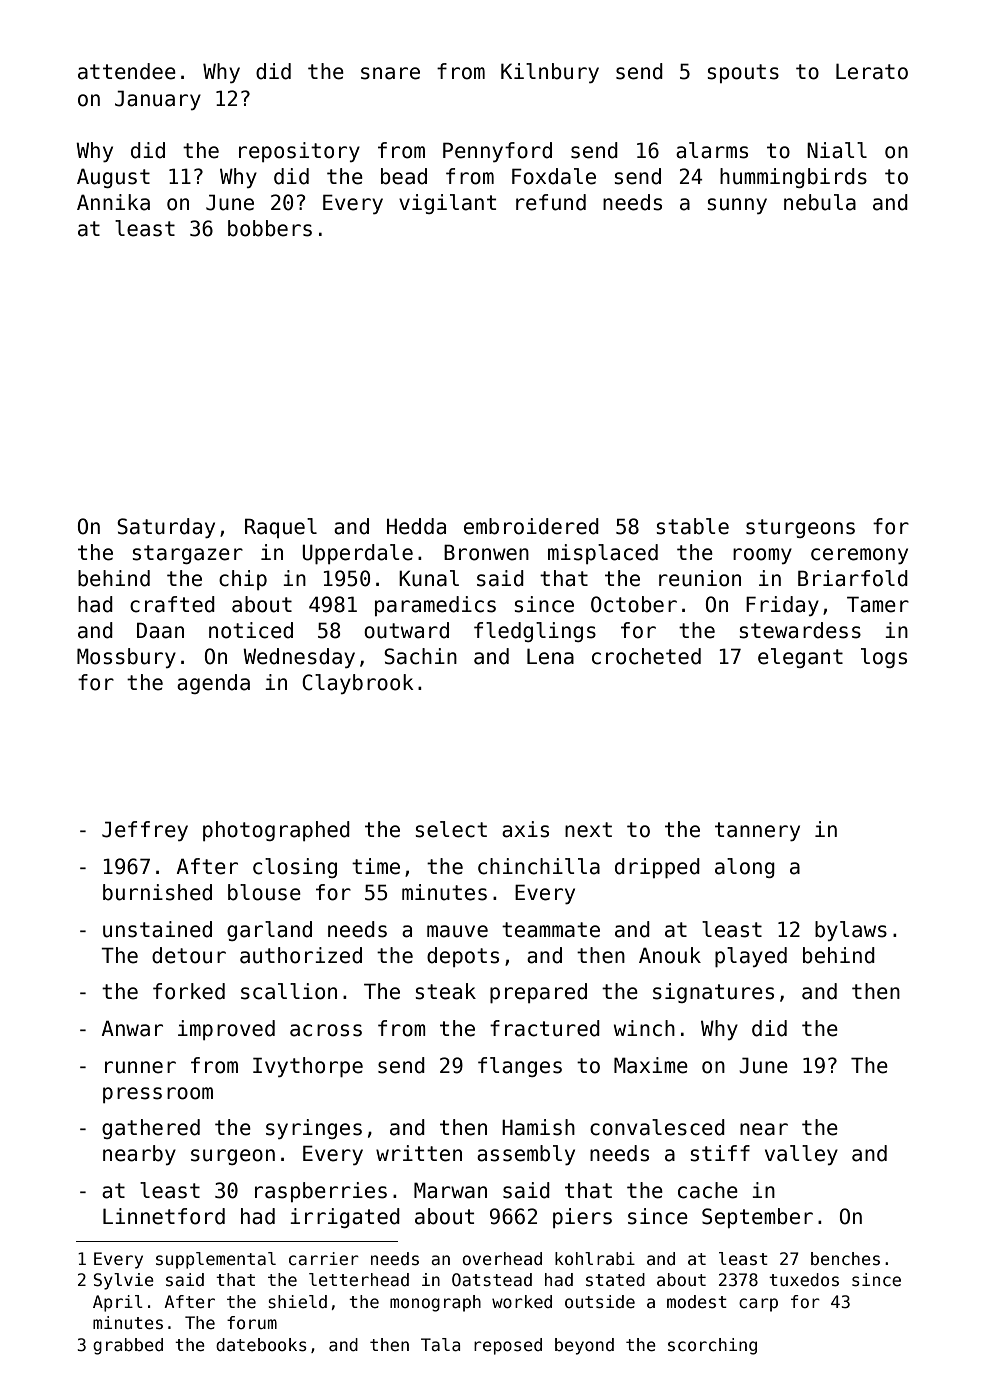 This screenshot has height=1400, width=986. I want to click on Lerato, so click(872, 71).
